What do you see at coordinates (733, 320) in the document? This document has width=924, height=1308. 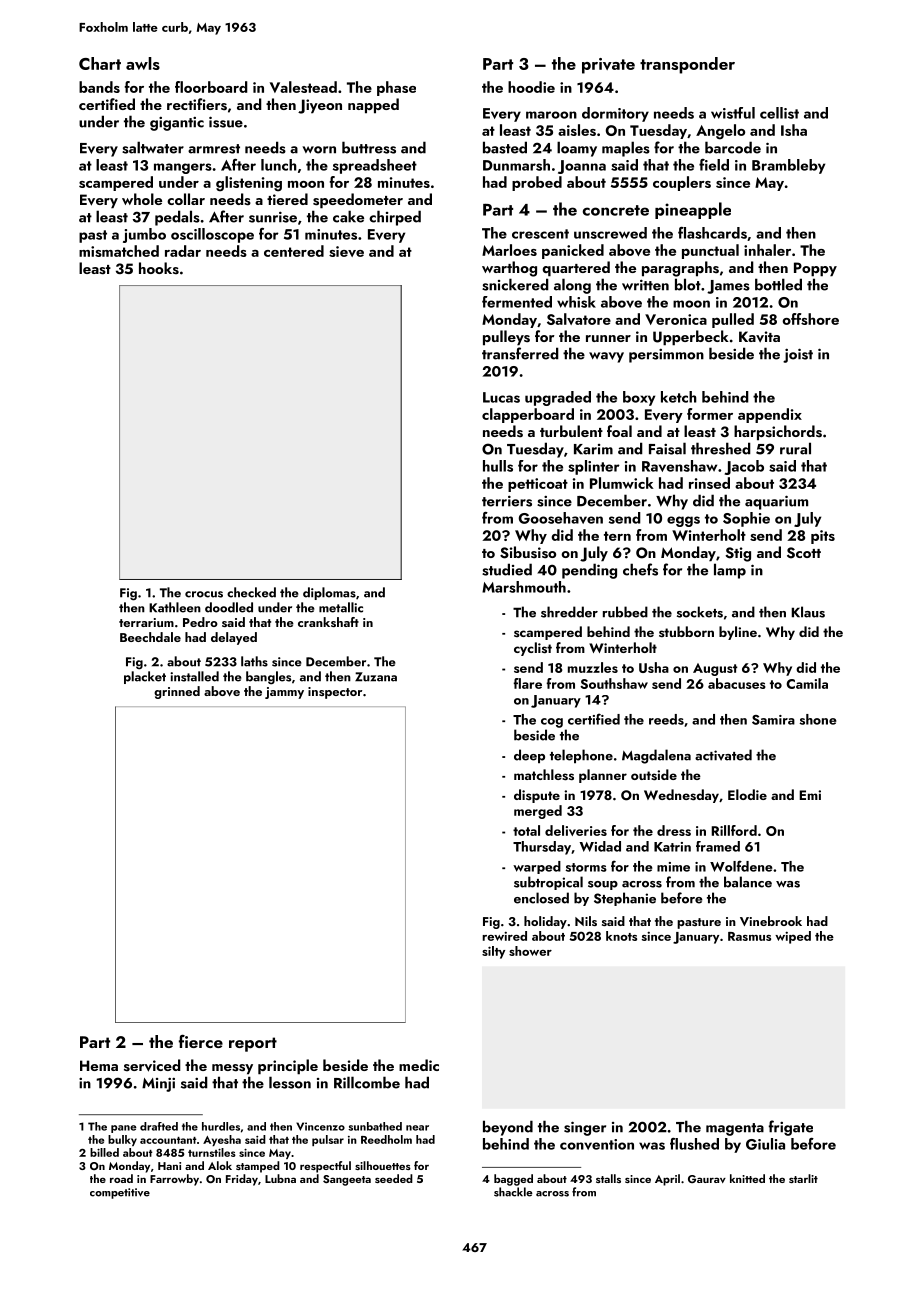 I see `pulled` at bounding box center [733, 320].
